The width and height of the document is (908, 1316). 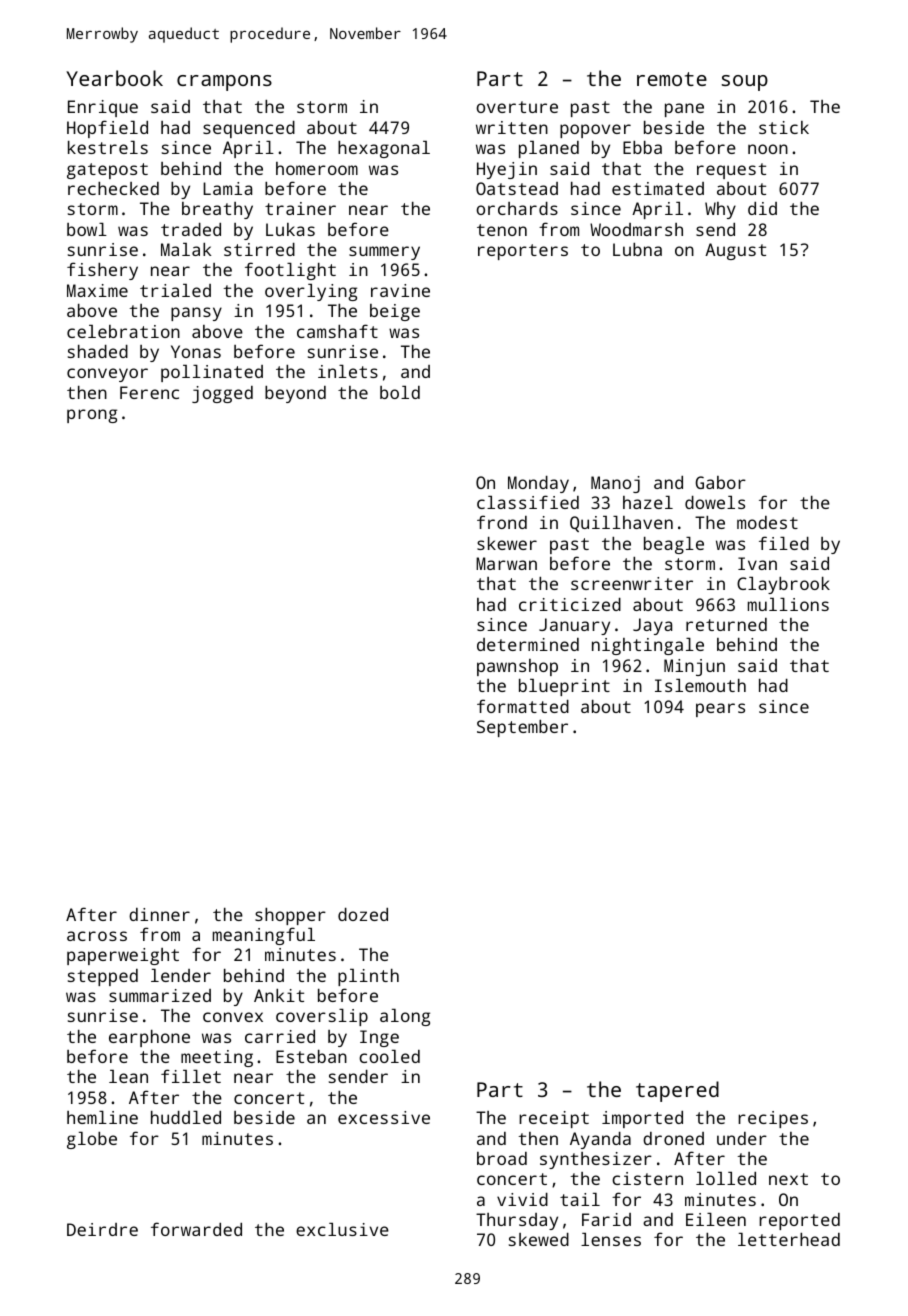 I want to click on pears, so click(x=720, y=710).
